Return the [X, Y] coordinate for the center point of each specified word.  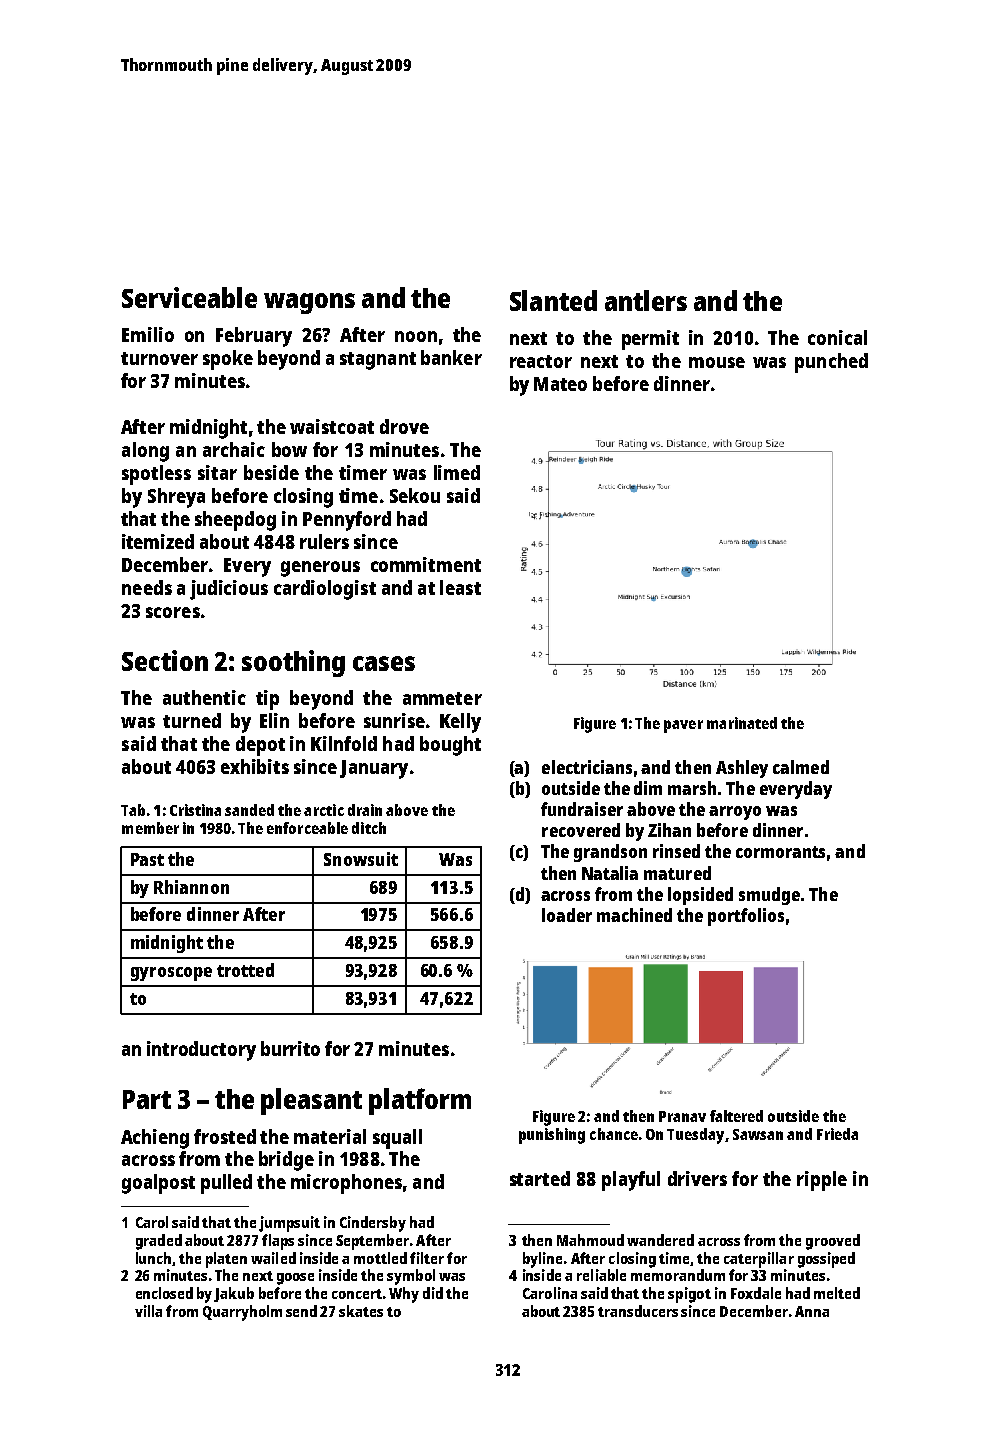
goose [295, 1279]
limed [457, 472]
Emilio [148, 334]
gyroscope [171, 974]
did [433, 1293]
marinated [742, 723]
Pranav [682, 1116]
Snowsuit [361, 859]
